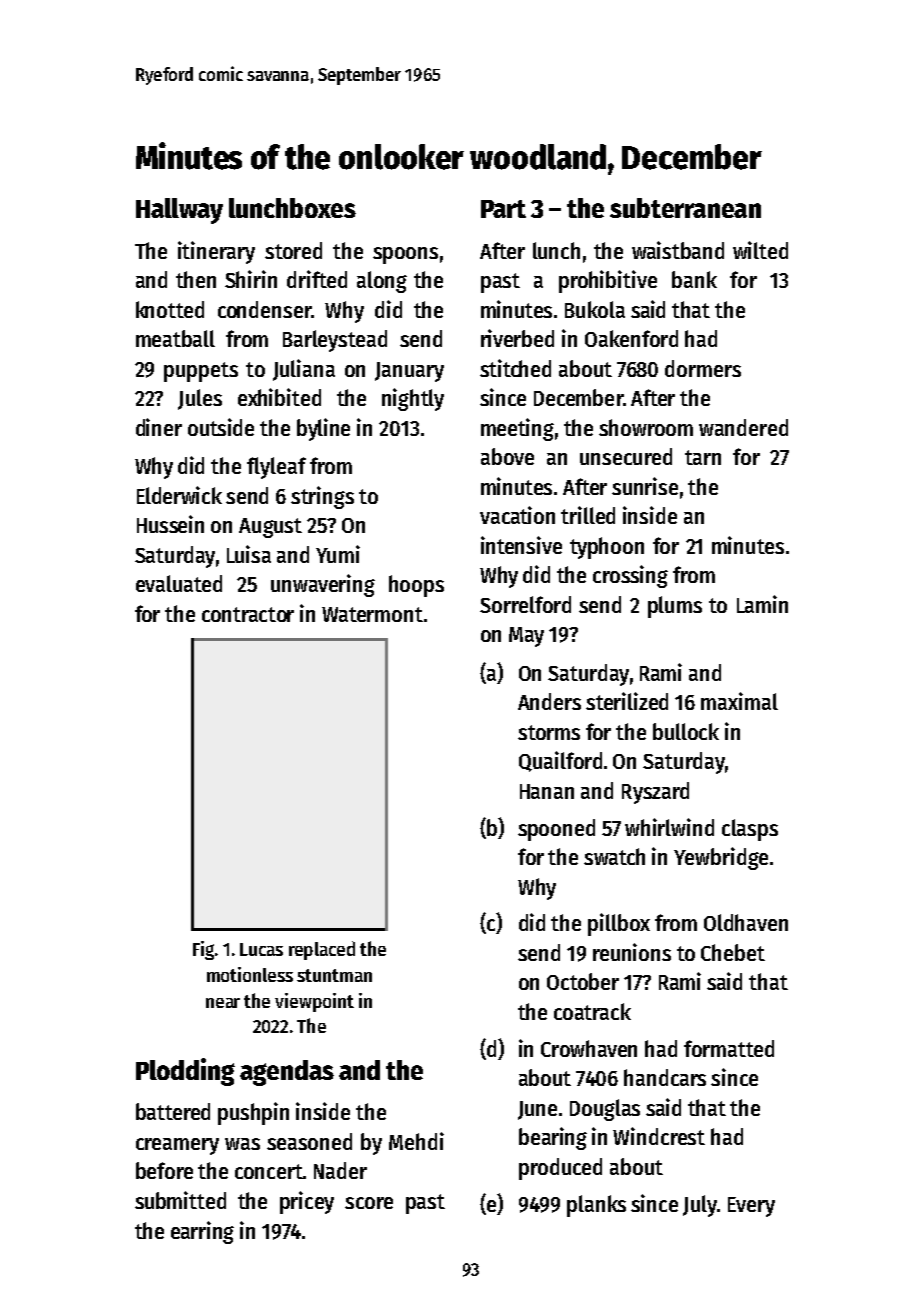 The image size is (924, 1311). What do you see at coordinates (685, 208) in the document?
I see `subterranean` at bounding box center [685, 208].
